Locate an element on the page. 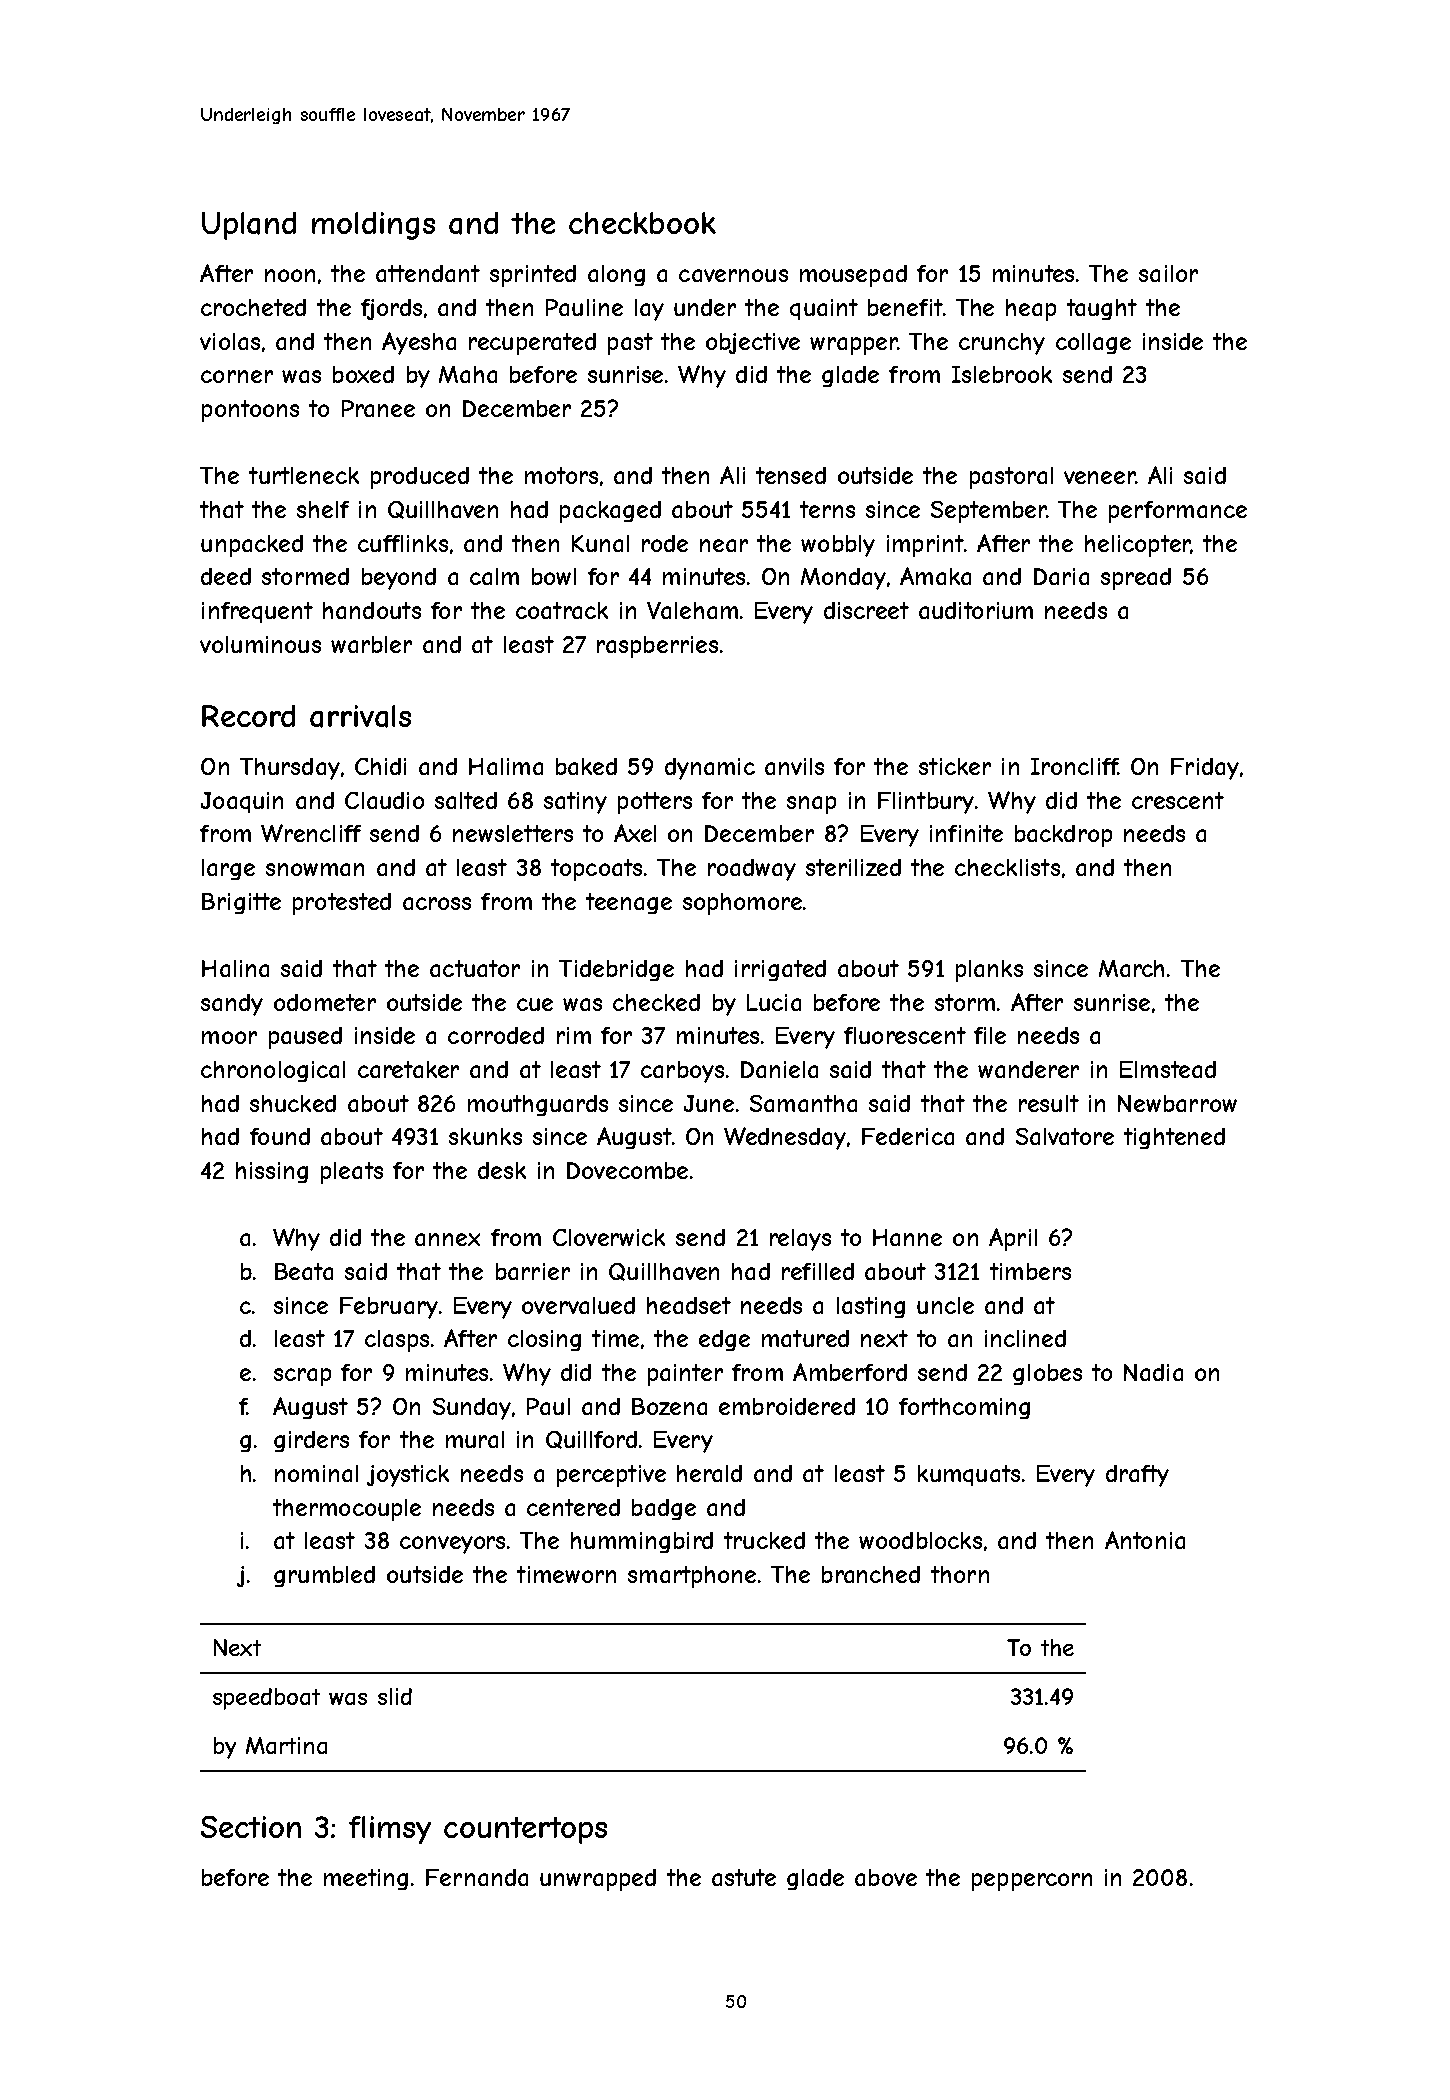 This image has height=2100, width=1450. sailor is located at coordinates (1168, 273).
